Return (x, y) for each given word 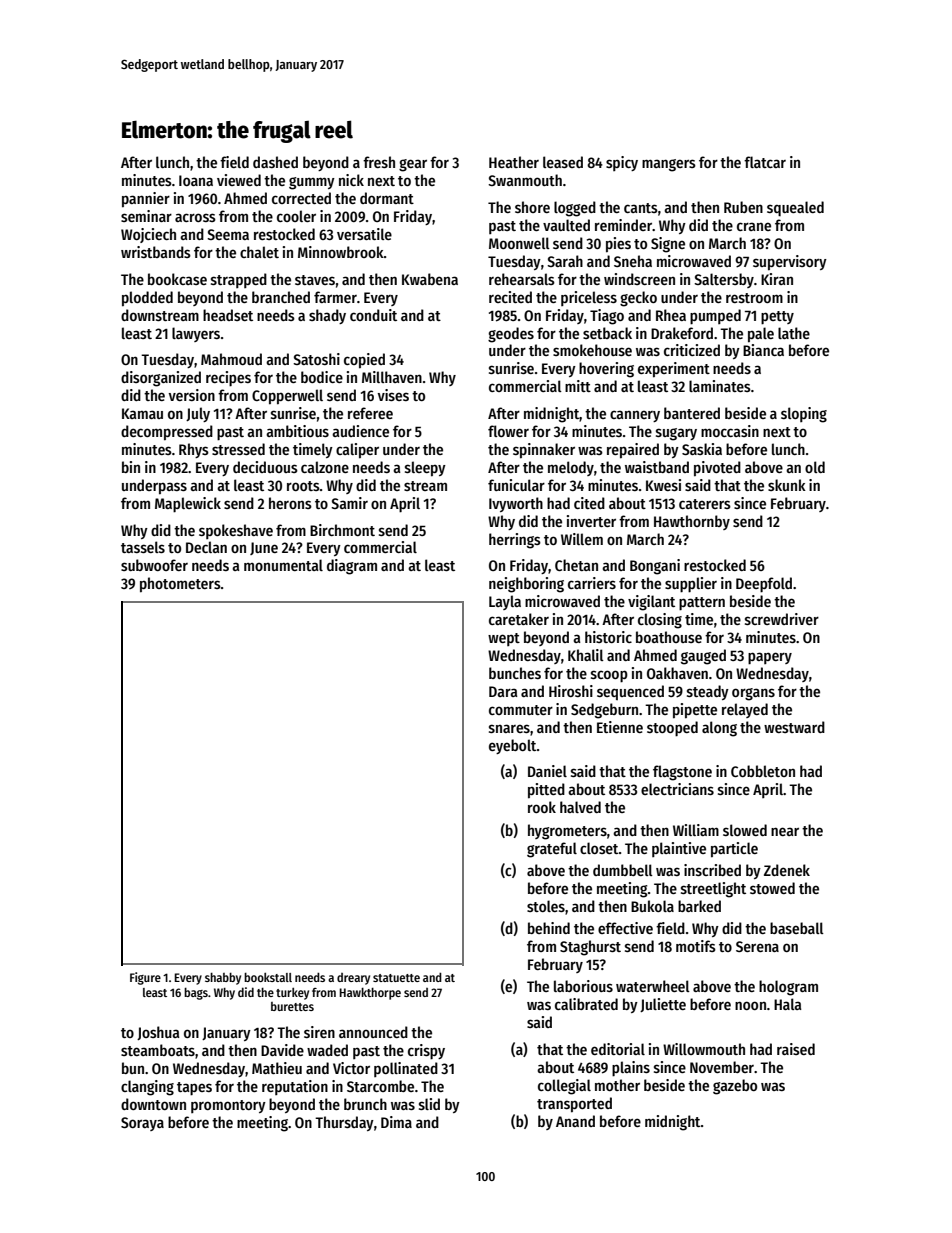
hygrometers (567, 832)
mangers (669, 165)
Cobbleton (763, 771)
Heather (514, 162)
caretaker (519, 619)
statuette (396, 978)
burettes (292, 1006)
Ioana (196, 180)
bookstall (268, 977)
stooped (672, 729)
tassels (143, 547)
